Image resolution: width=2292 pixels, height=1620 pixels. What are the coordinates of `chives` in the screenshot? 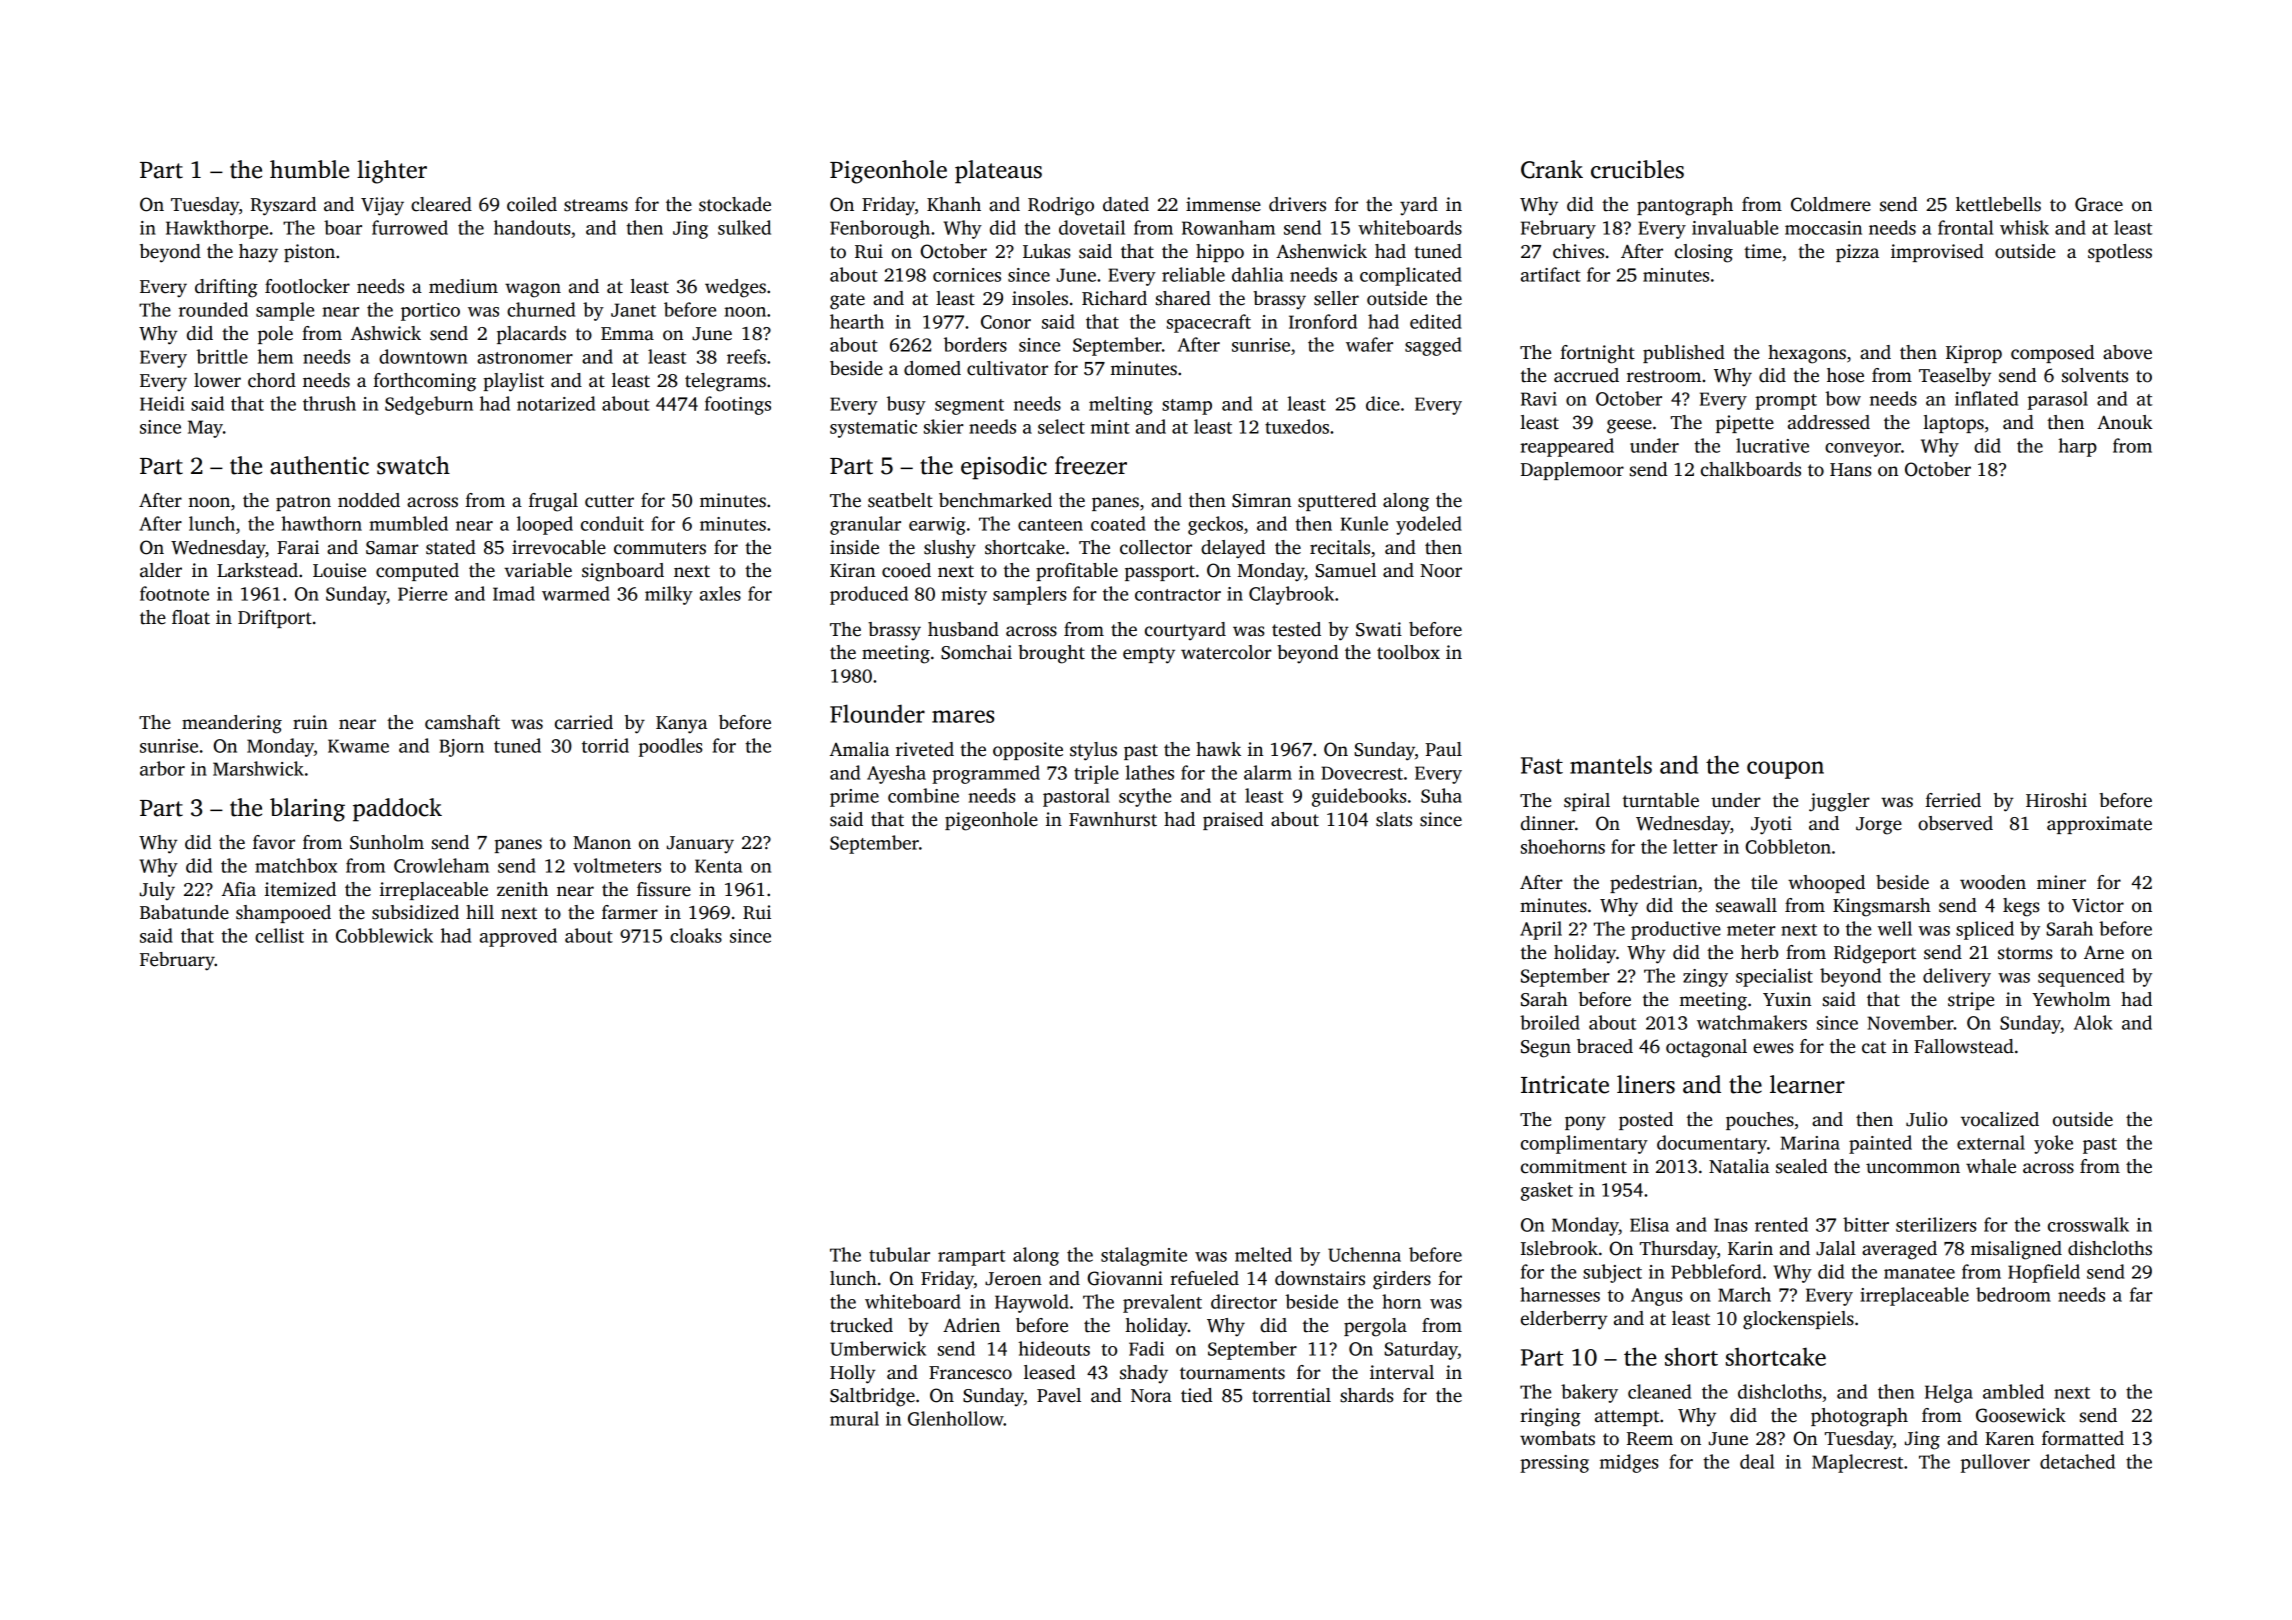 It's located at (1578, 251).
